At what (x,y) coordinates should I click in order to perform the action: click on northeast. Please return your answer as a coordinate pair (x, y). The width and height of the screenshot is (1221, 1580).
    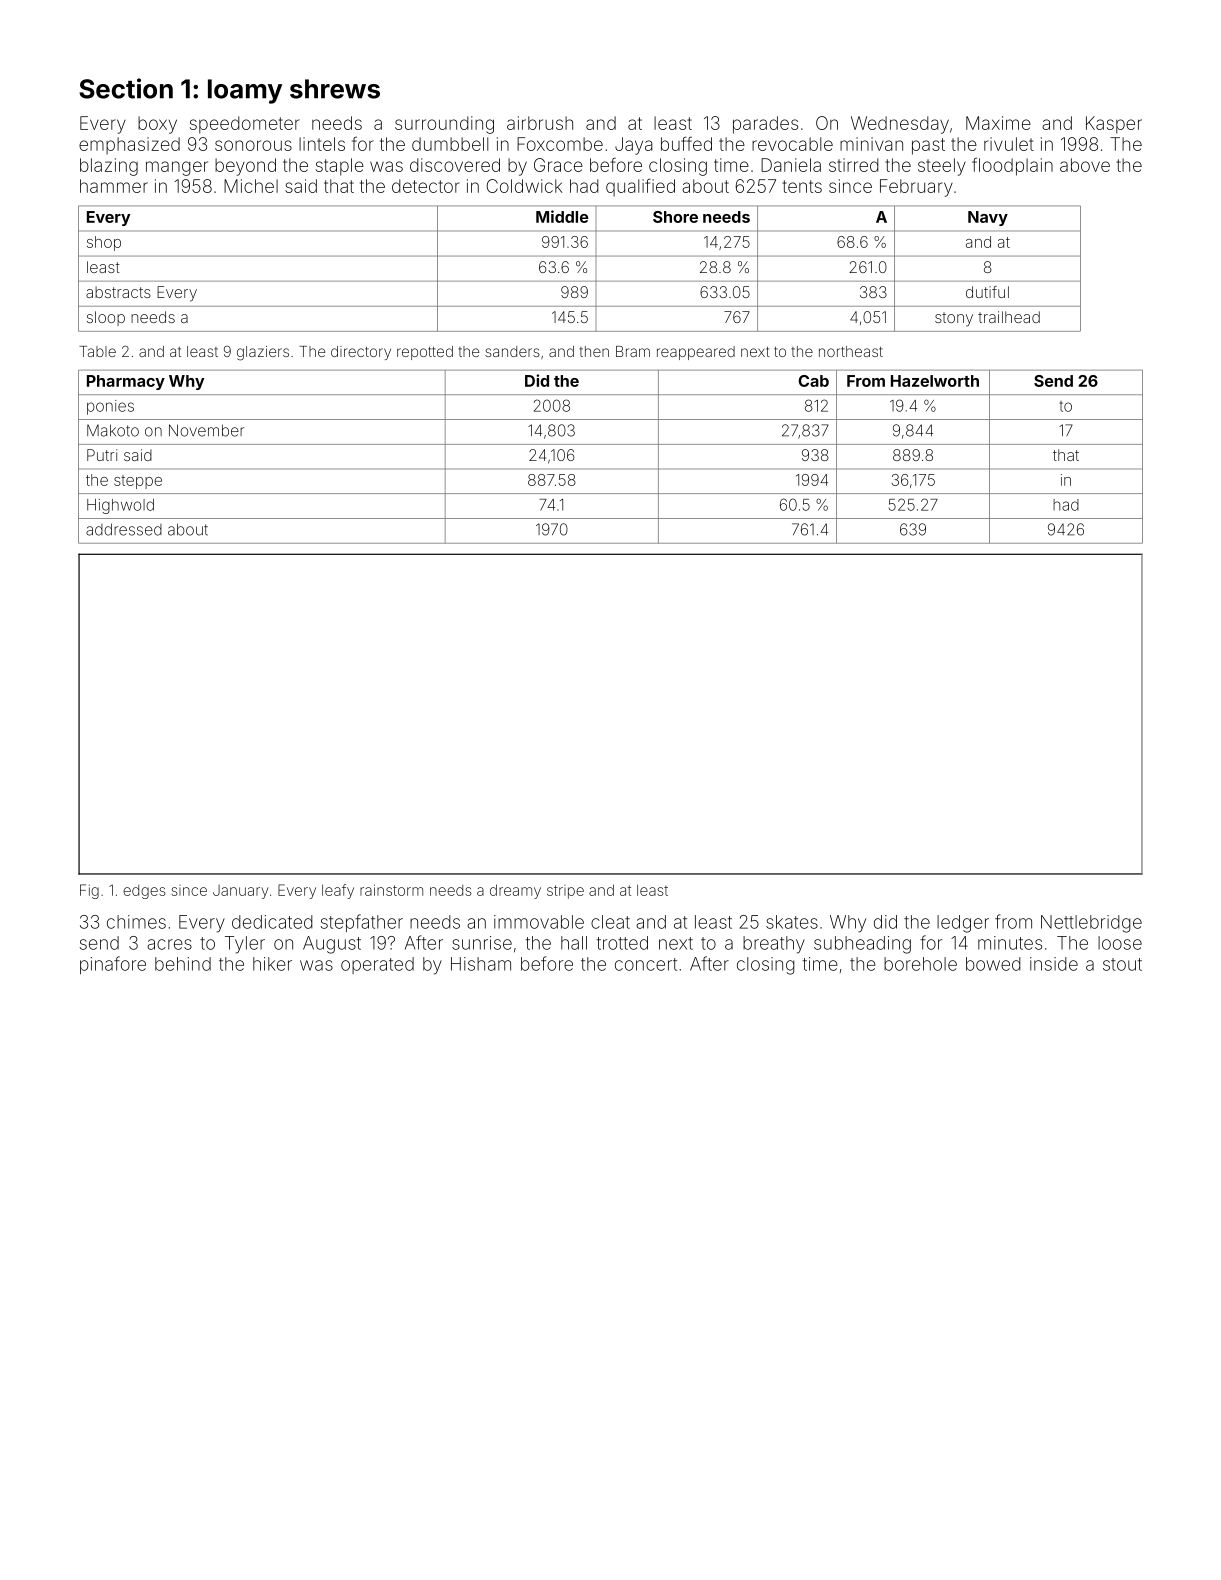
    Looking at the image, I should click on (851, 351).
